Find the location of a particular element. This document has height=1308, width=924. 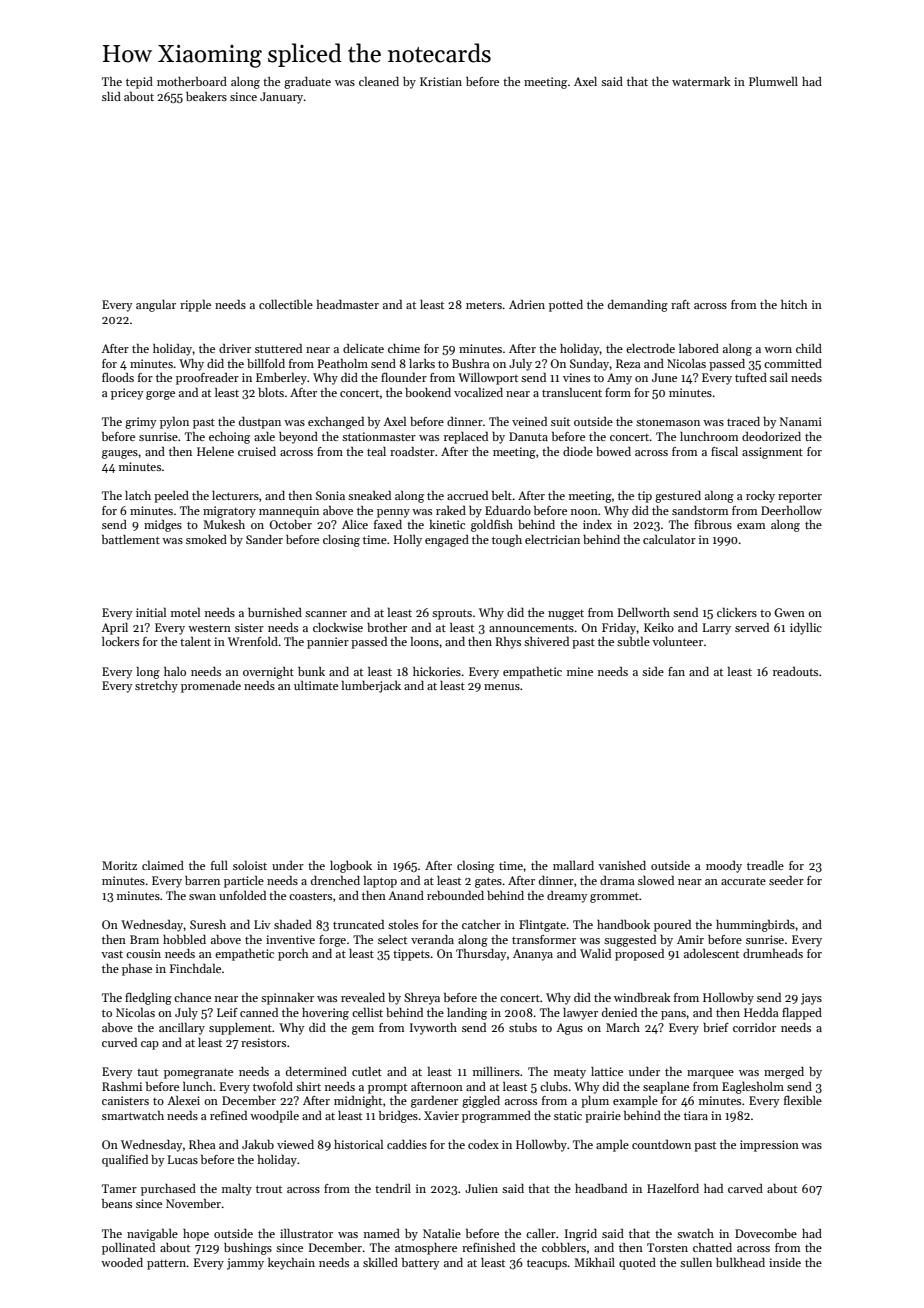

Sander is located at coordinates (264, 539).
